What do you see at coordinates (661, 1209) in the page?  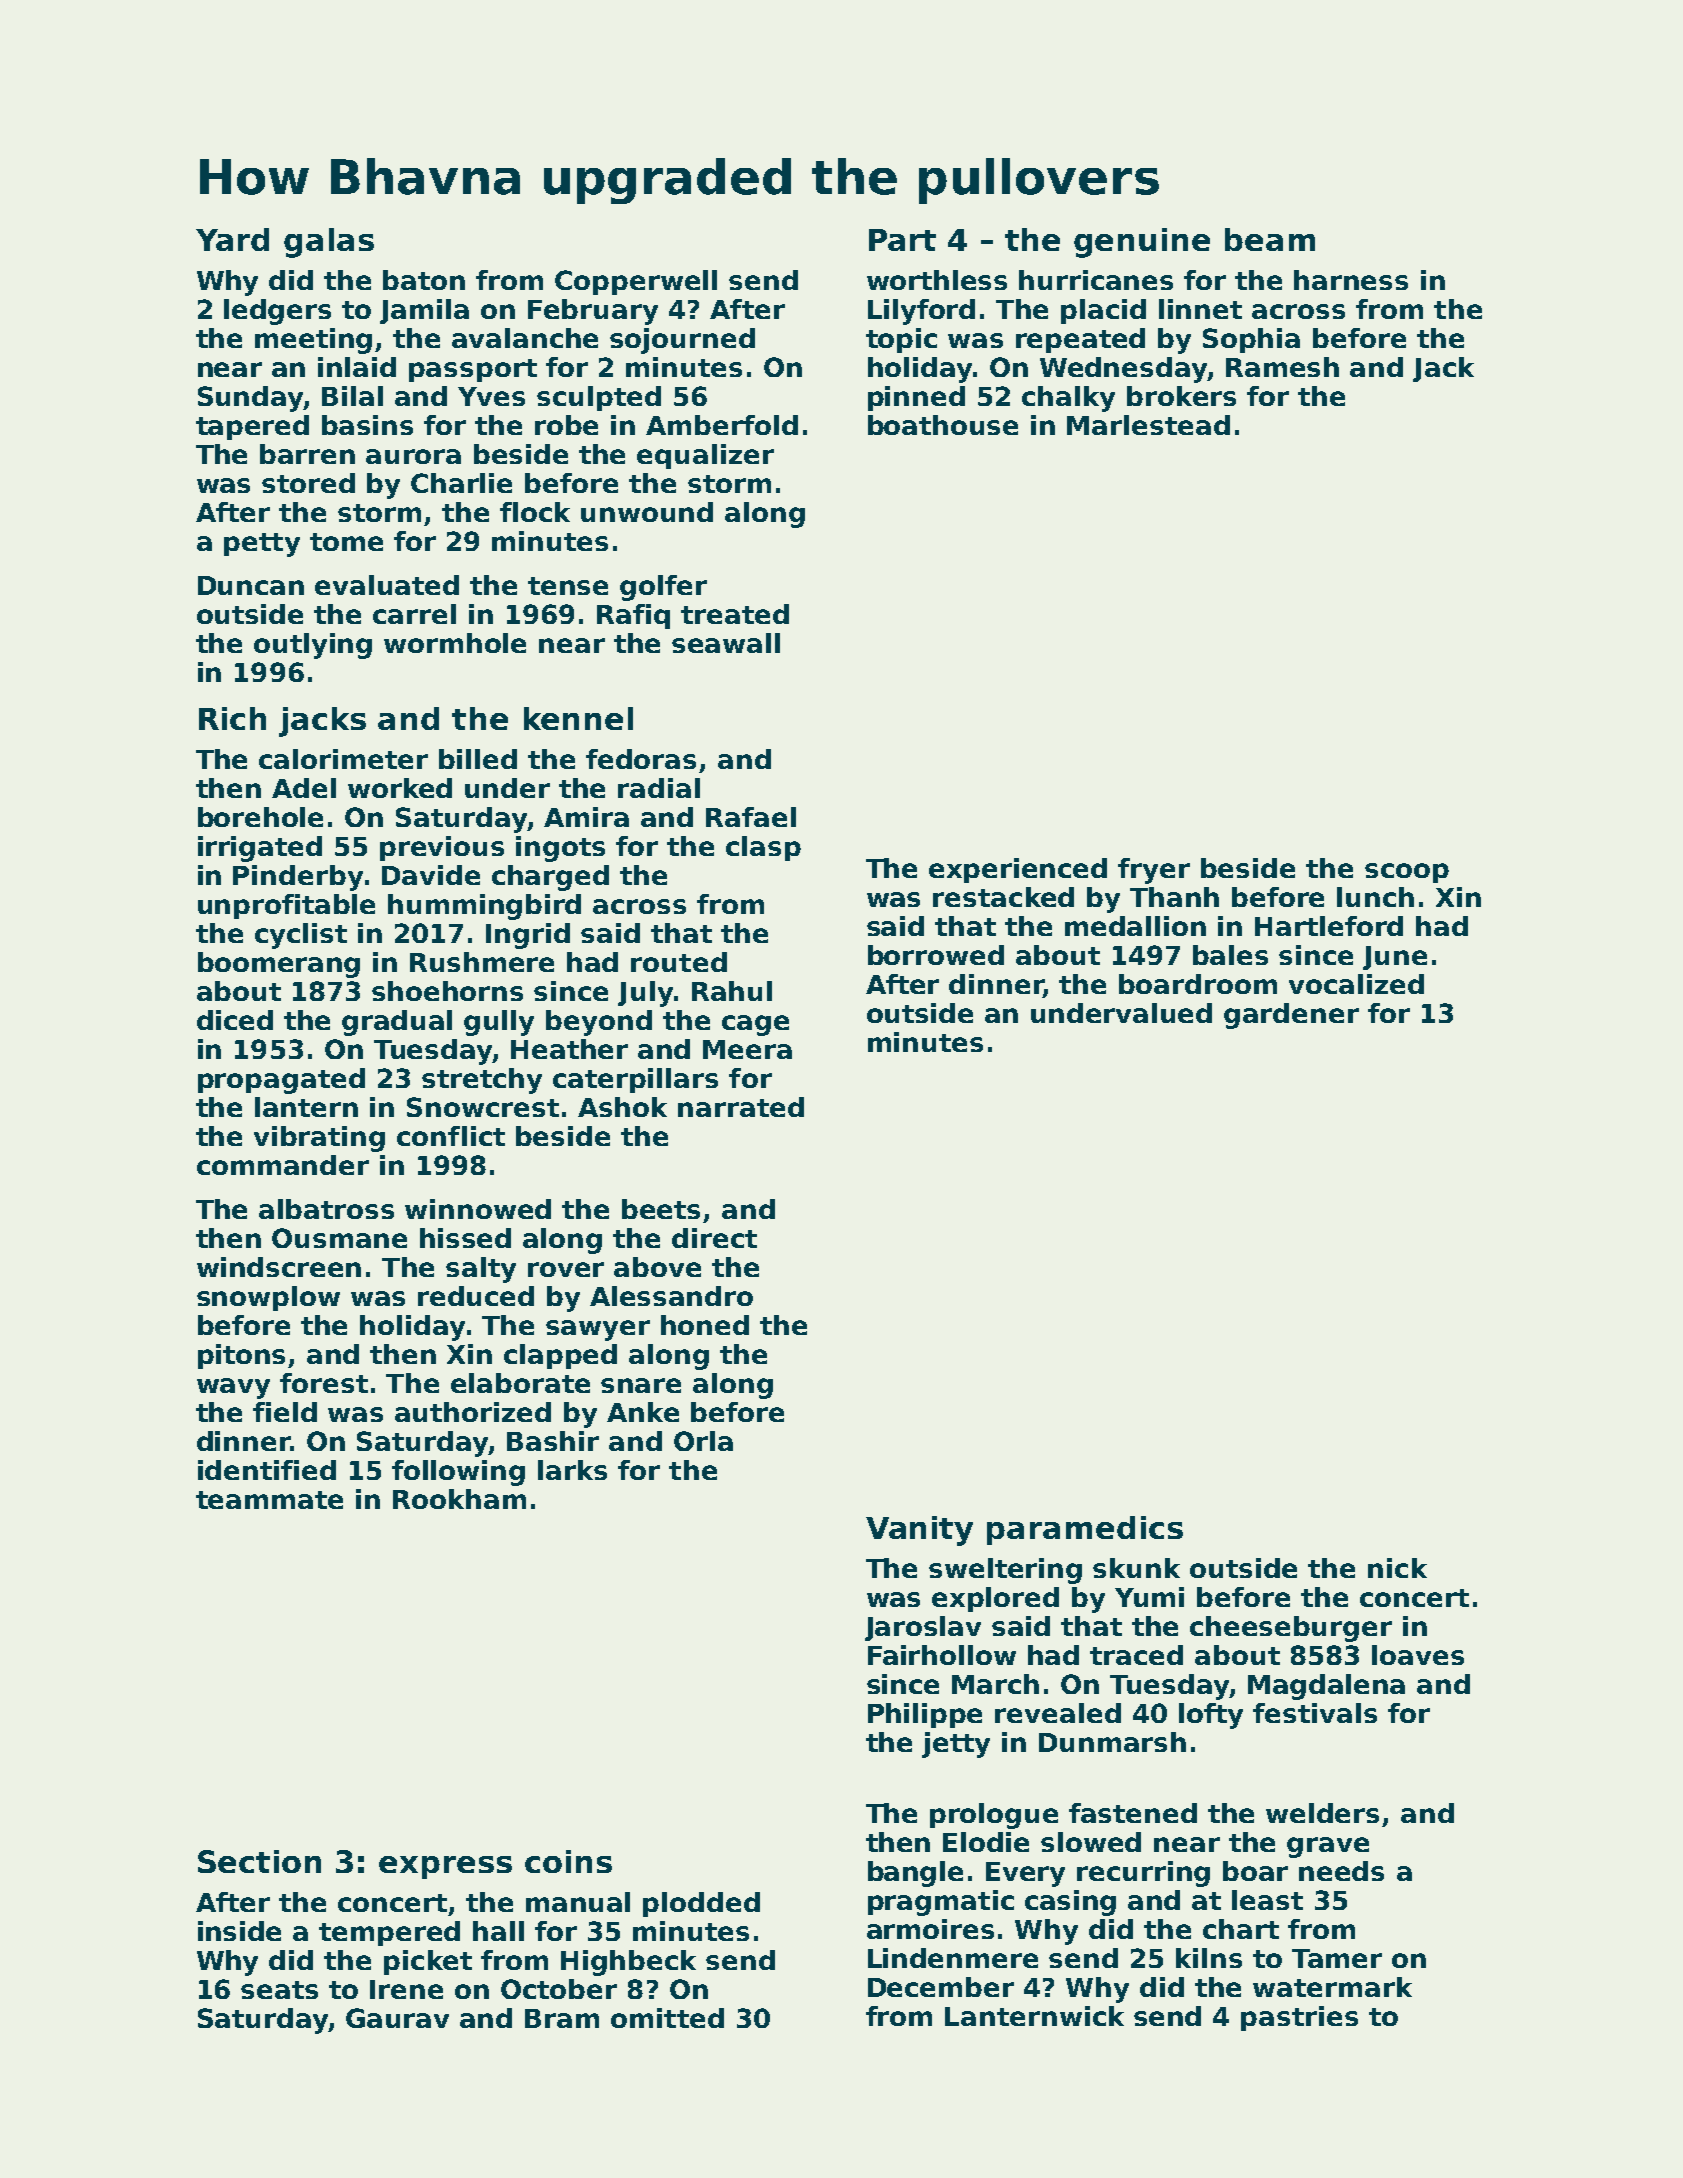 I see `beets` at bounding box center [661, 1209].
